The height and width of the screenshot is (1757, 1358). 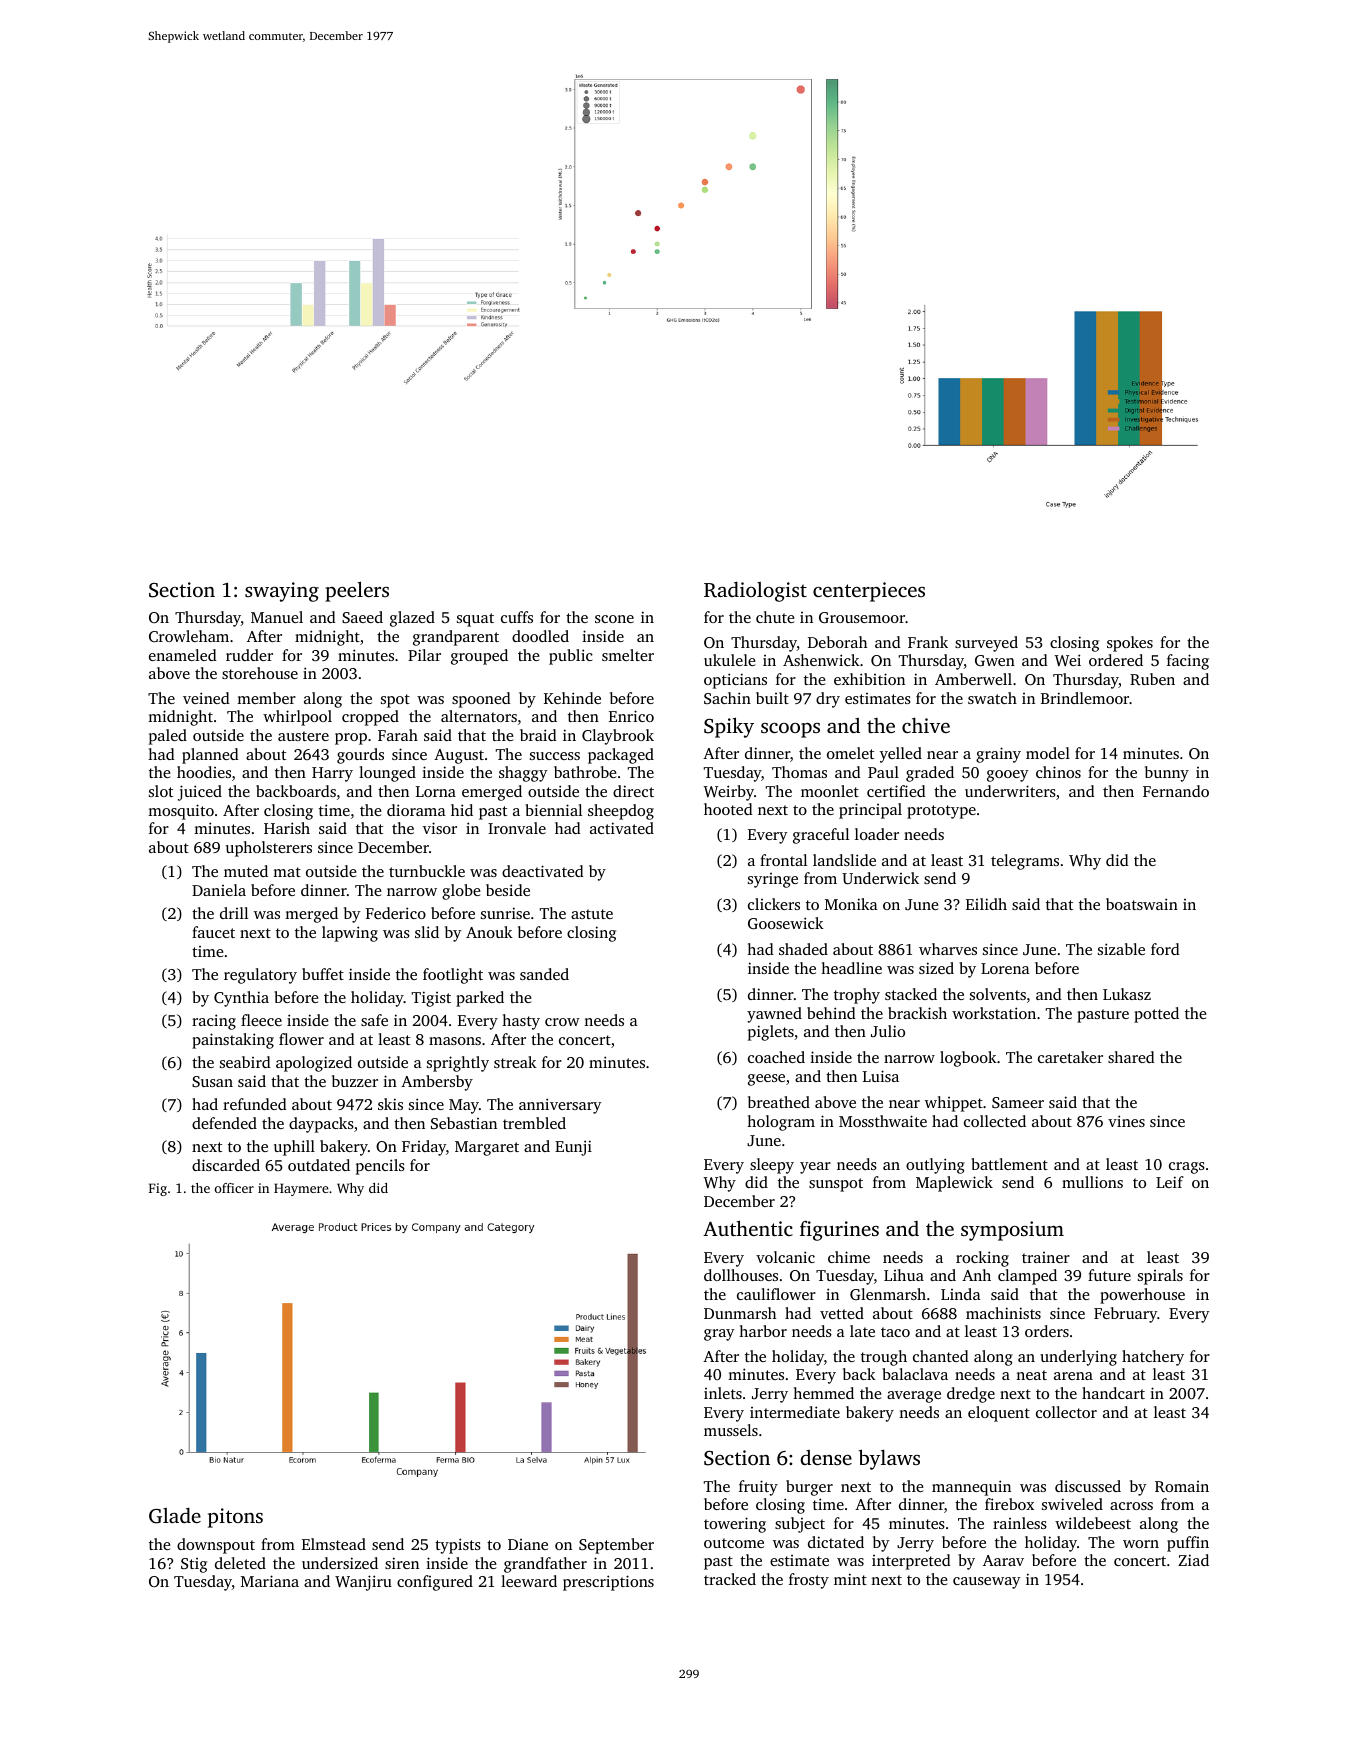 I want to click on underwriters, so click(x=1010, y=791).
